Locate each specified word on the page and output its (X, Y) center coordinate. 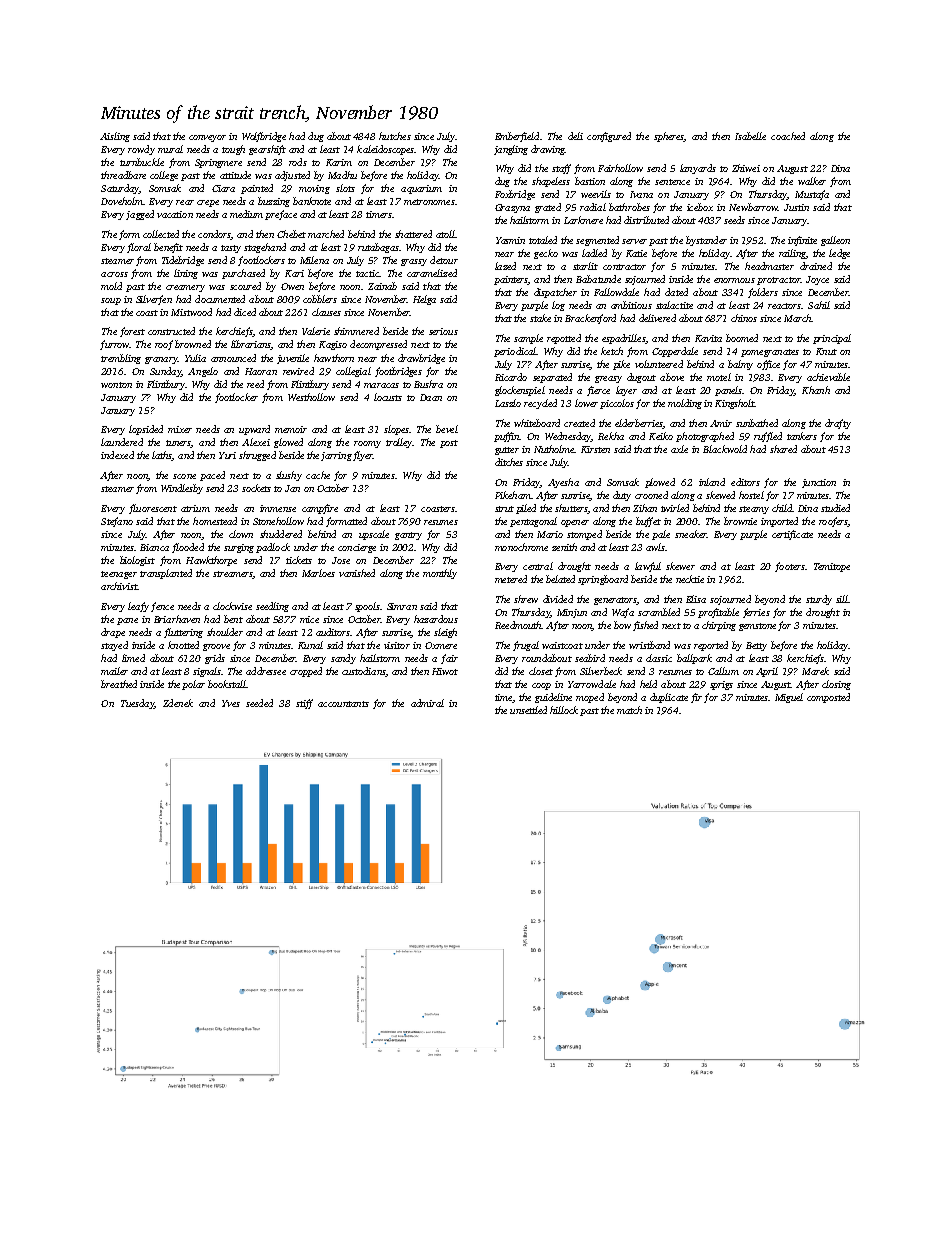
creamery (185, 288)
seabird (590, 658)
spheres (669, 137)
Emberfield (517, 137)
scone (184, 476)
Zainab (382, 286)
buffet (648, 522)
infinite (802, 241)
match (629, 710)
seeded (259, 703)
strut (504, 509)
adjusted (292, 176)
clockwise (232, 606)
